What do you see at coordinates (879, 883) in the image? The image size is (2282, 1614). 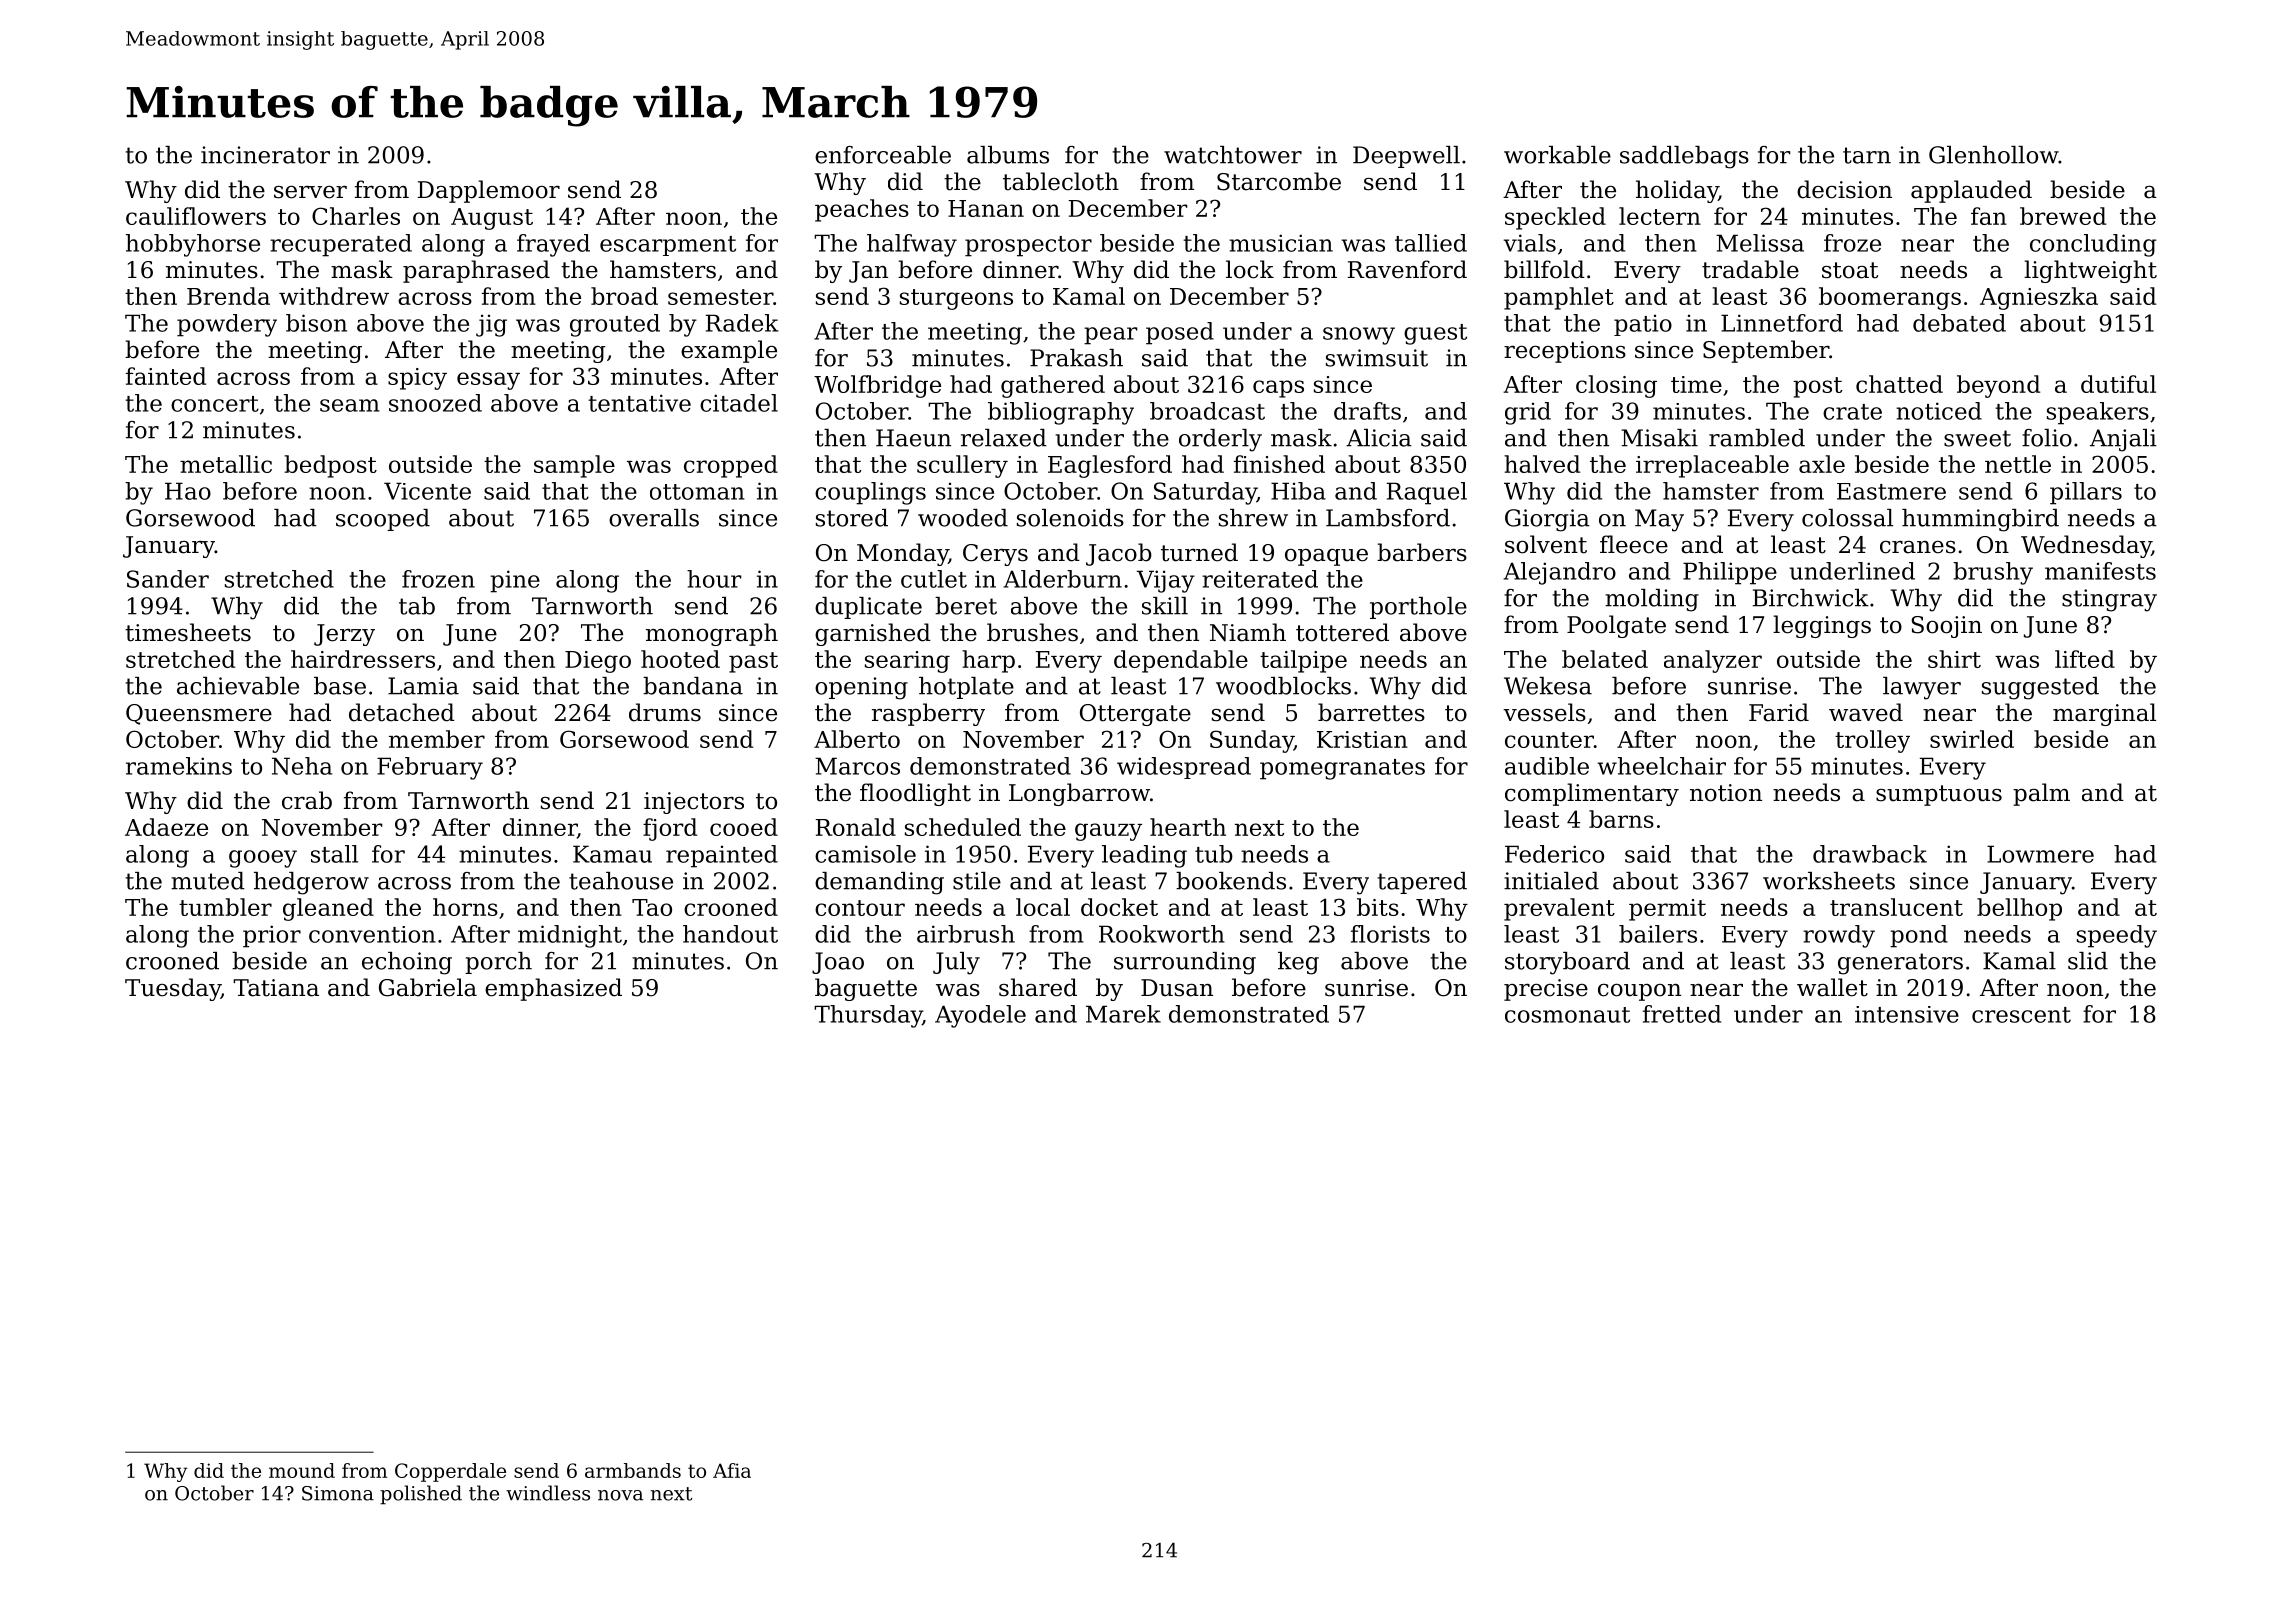 I see `demanding` at bounding box center [879, 883].
